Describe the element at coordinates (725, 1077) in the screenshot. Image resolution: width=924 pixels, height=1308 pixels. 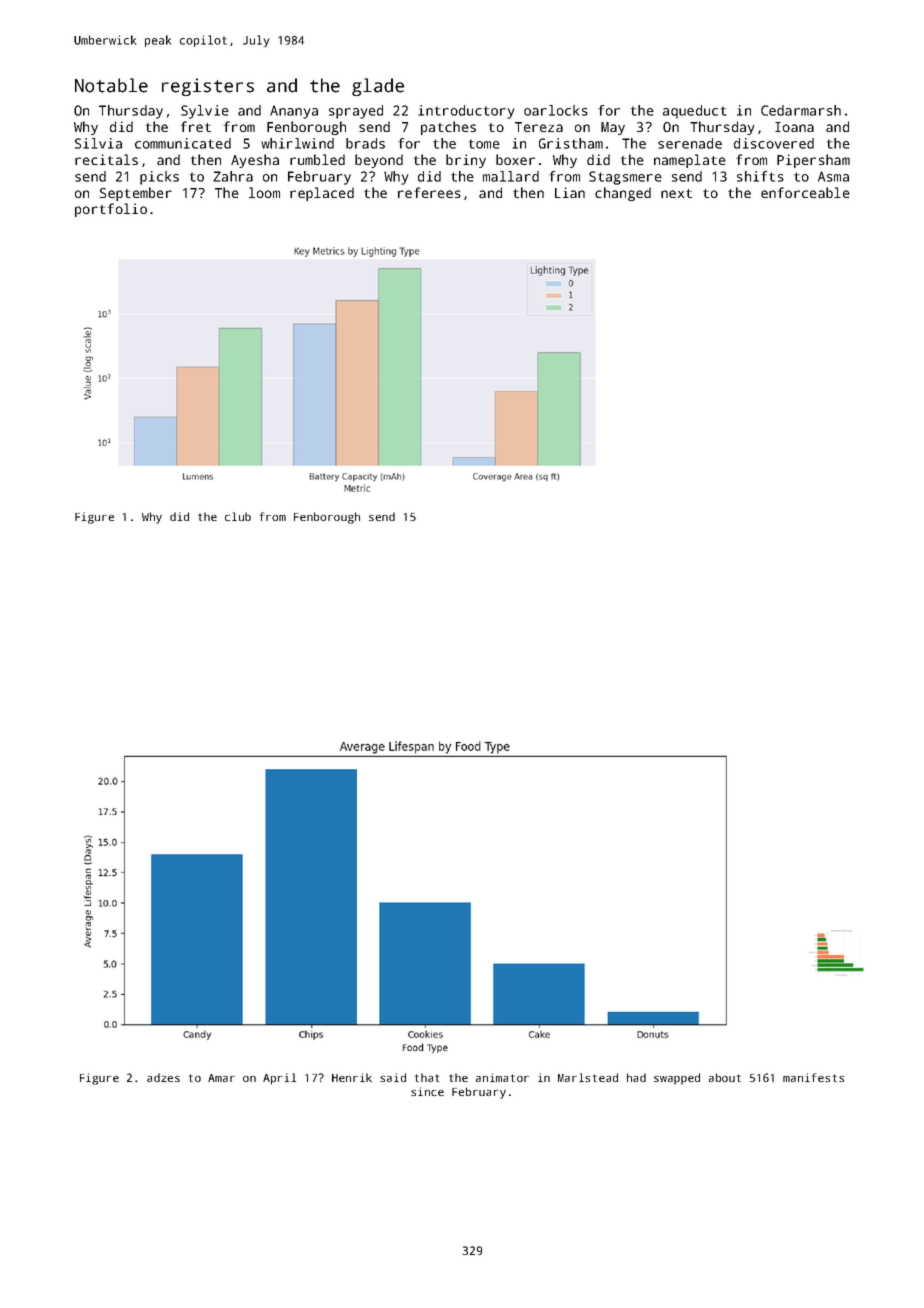
I see `about` at that location.
